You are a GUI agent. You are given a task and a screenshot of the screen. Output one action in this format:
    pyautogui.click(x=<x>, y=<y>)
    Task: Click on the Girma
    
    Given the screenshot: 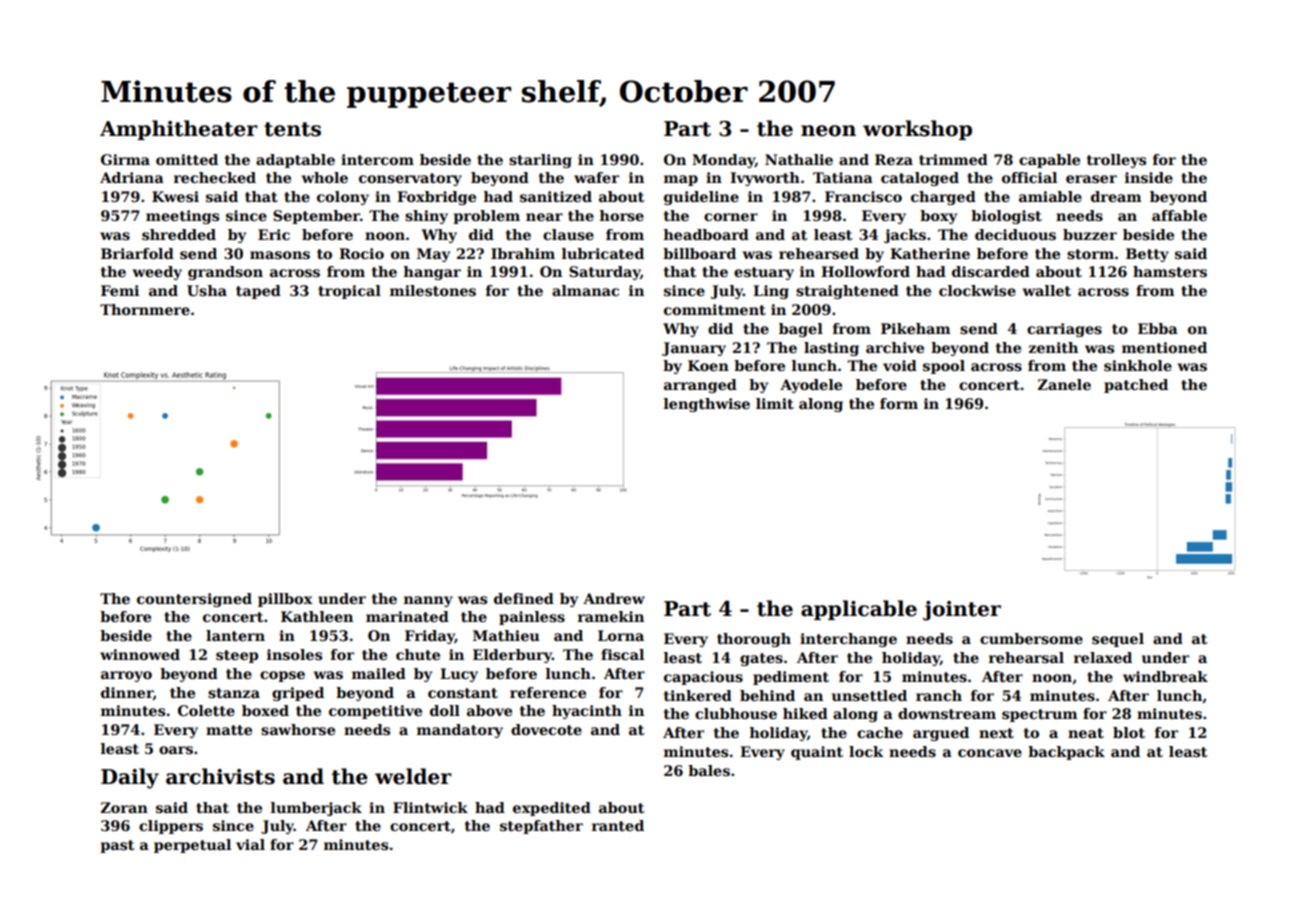 What is the action you would take?
    pyautogui.click(x=125, y=159)
